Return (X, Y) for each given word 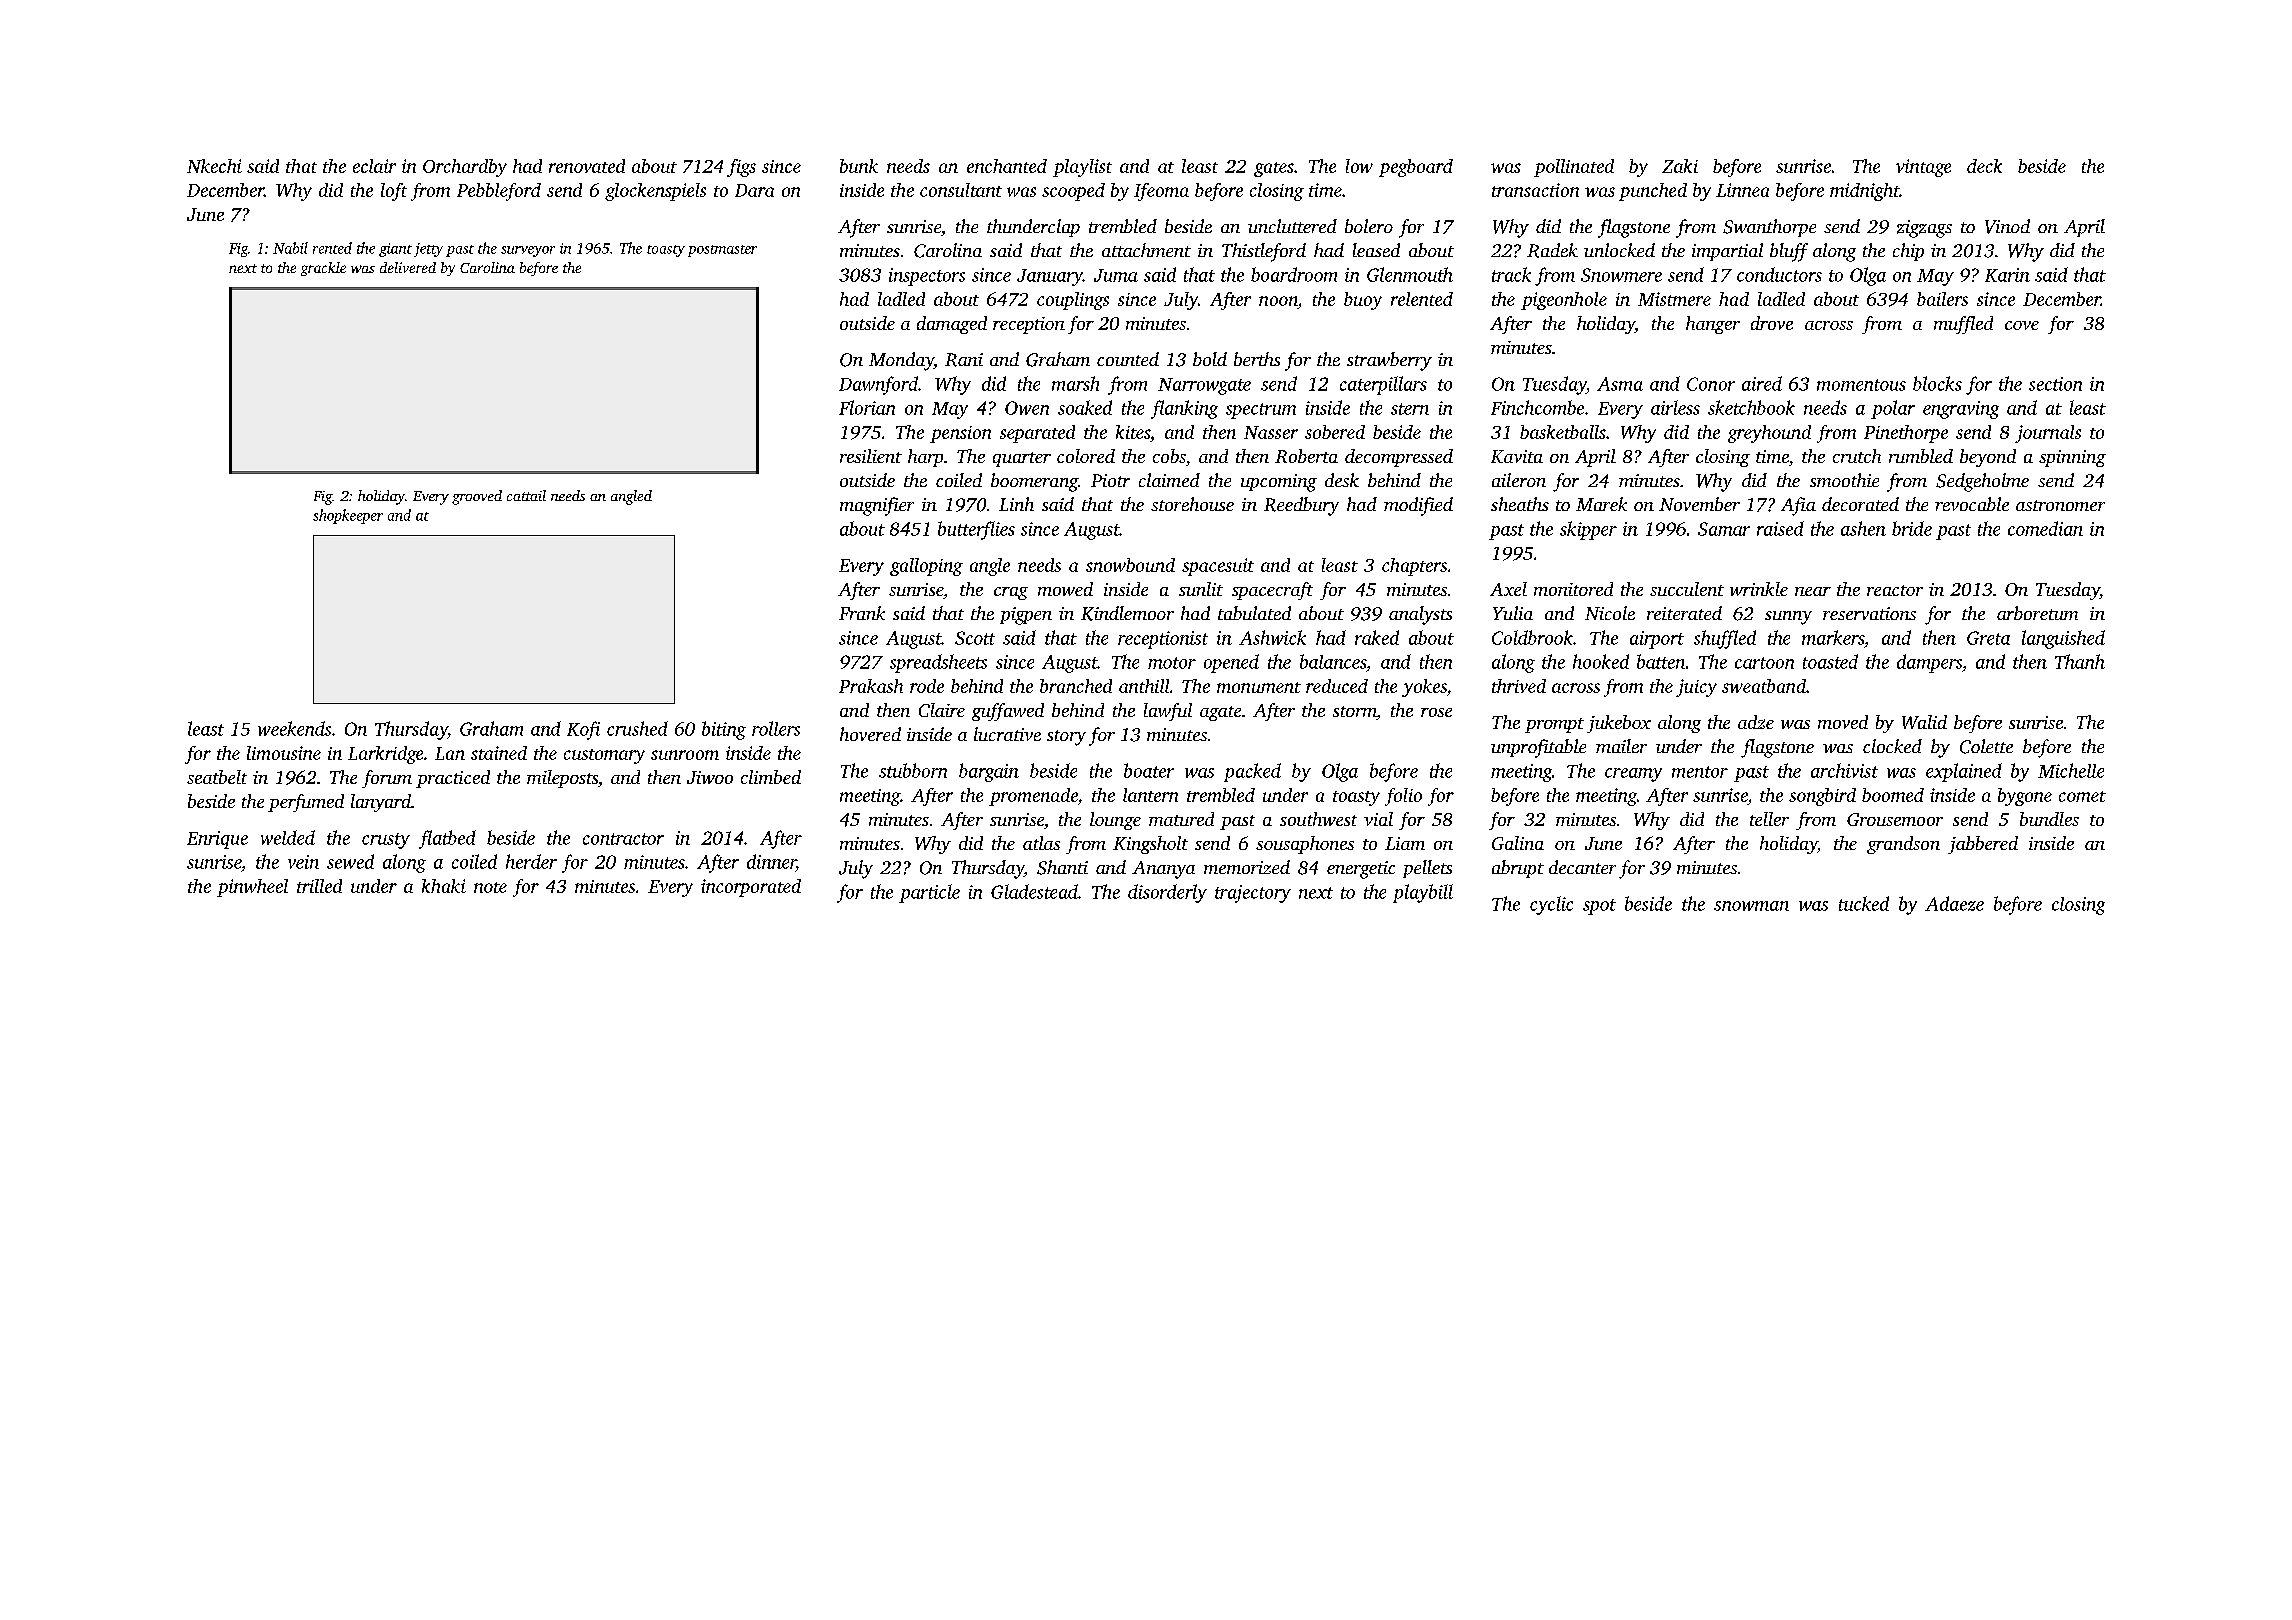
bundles (2049, 819)
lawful (1168, 712)
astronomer (2060, 505)
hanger (1713, 325)
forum (387, 779)
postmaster (722, 251)
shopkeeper (348, 516)
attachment (1146, 250)
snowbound (1130, 565)
